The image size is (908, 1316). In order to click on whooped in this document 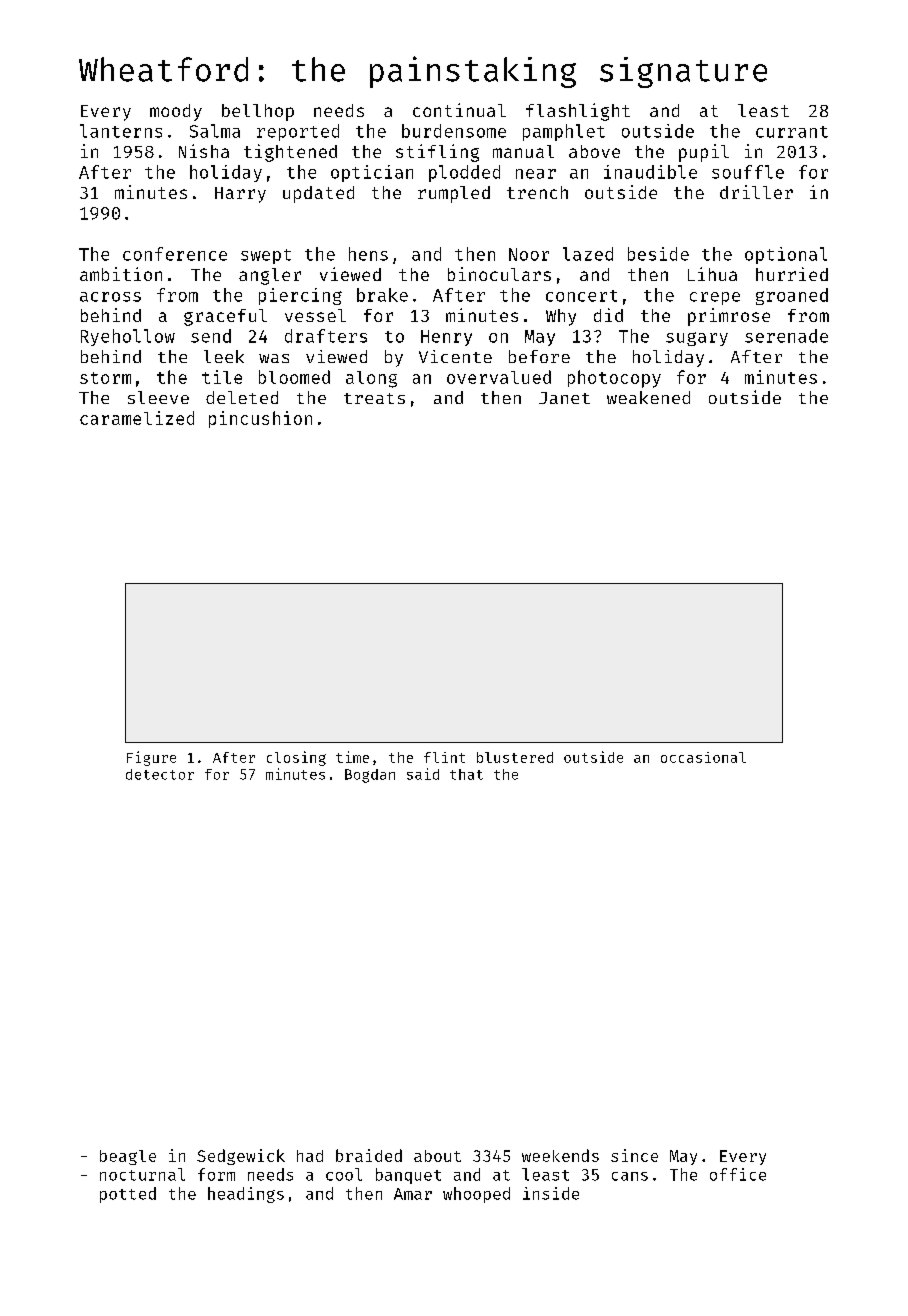, I will do `click(476, 1195)`.
